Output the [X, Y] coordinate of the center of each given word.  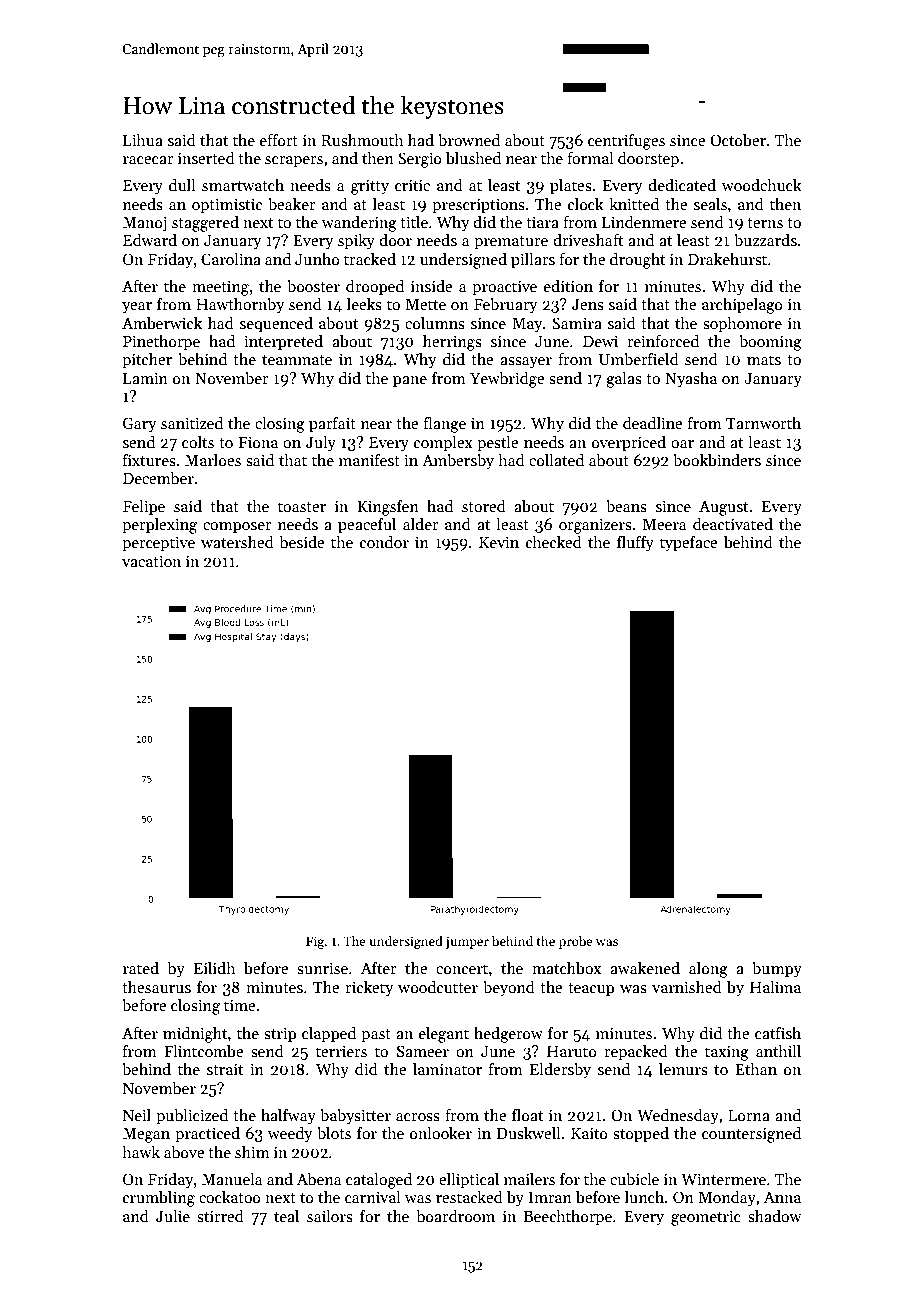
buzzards [765, 240]
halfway [288, 1117]
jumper [467, 942]
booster [313, 286]
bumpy [777, 970]
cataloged [379, 1181]
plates [571, 187]
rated [141, 968]
